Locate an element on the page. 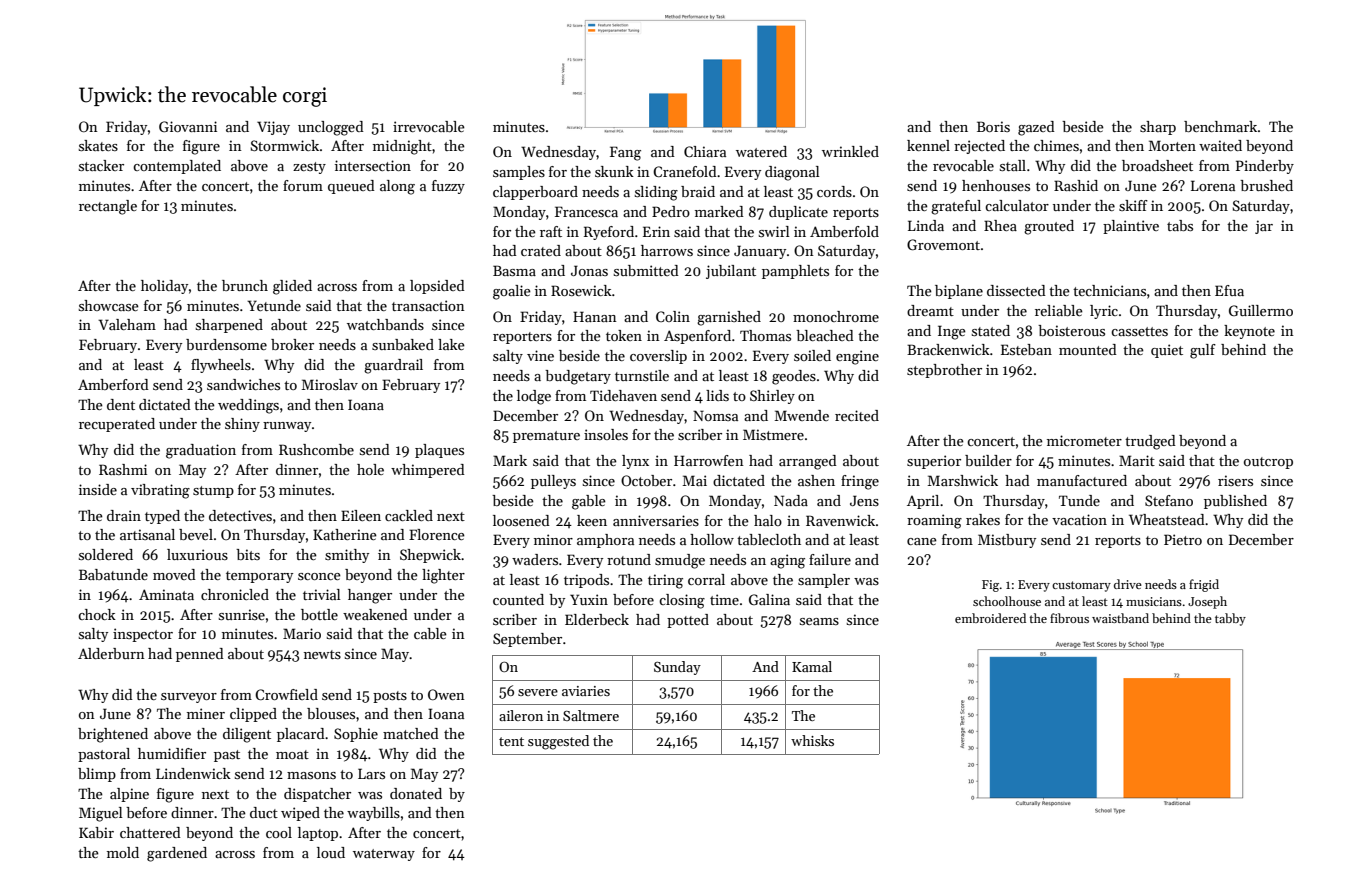  Crowfield is located at coordinates (286, 694).
